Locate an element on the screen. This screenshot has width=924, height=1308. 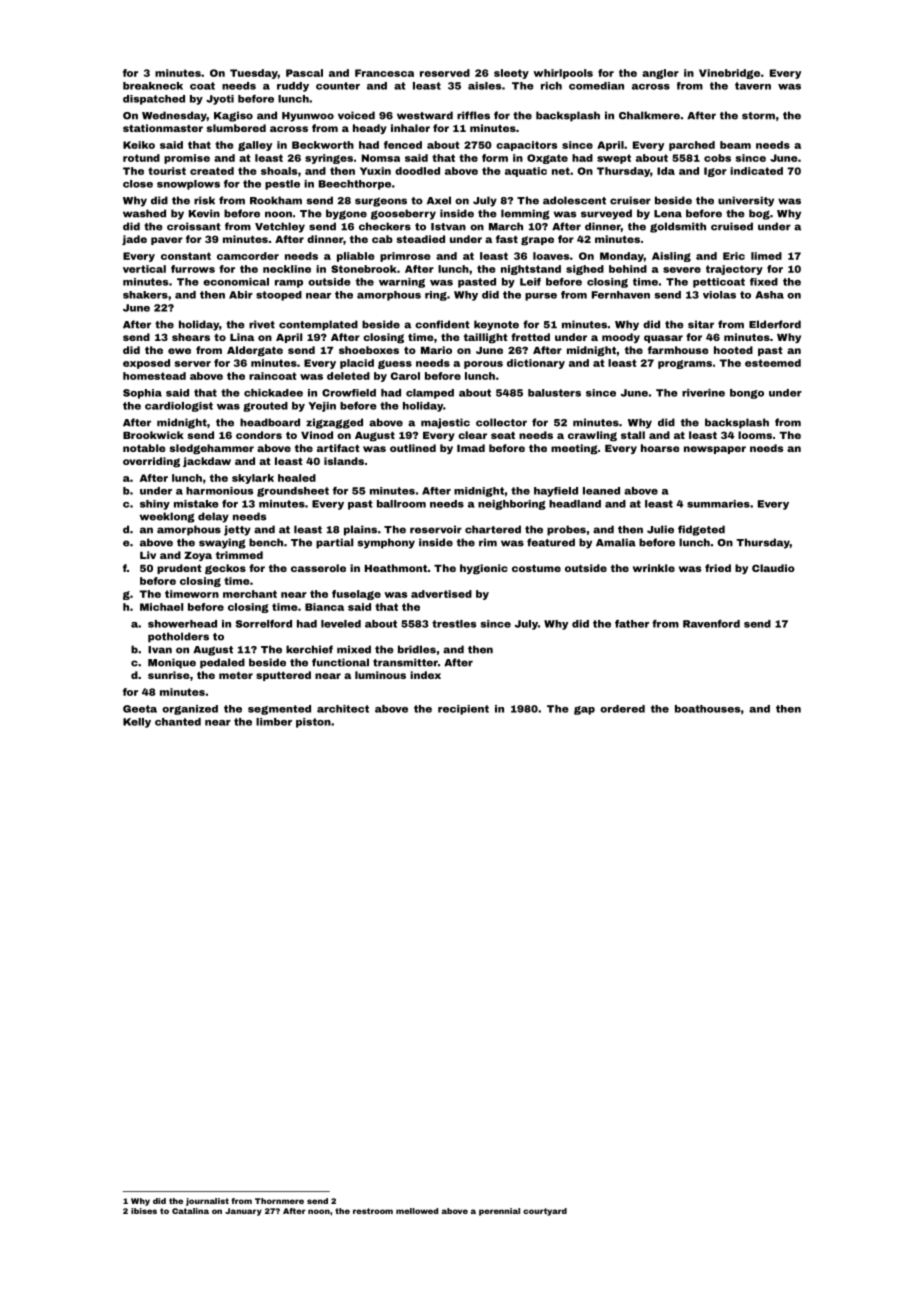
breakneck is located at coordinates (153, 86).
